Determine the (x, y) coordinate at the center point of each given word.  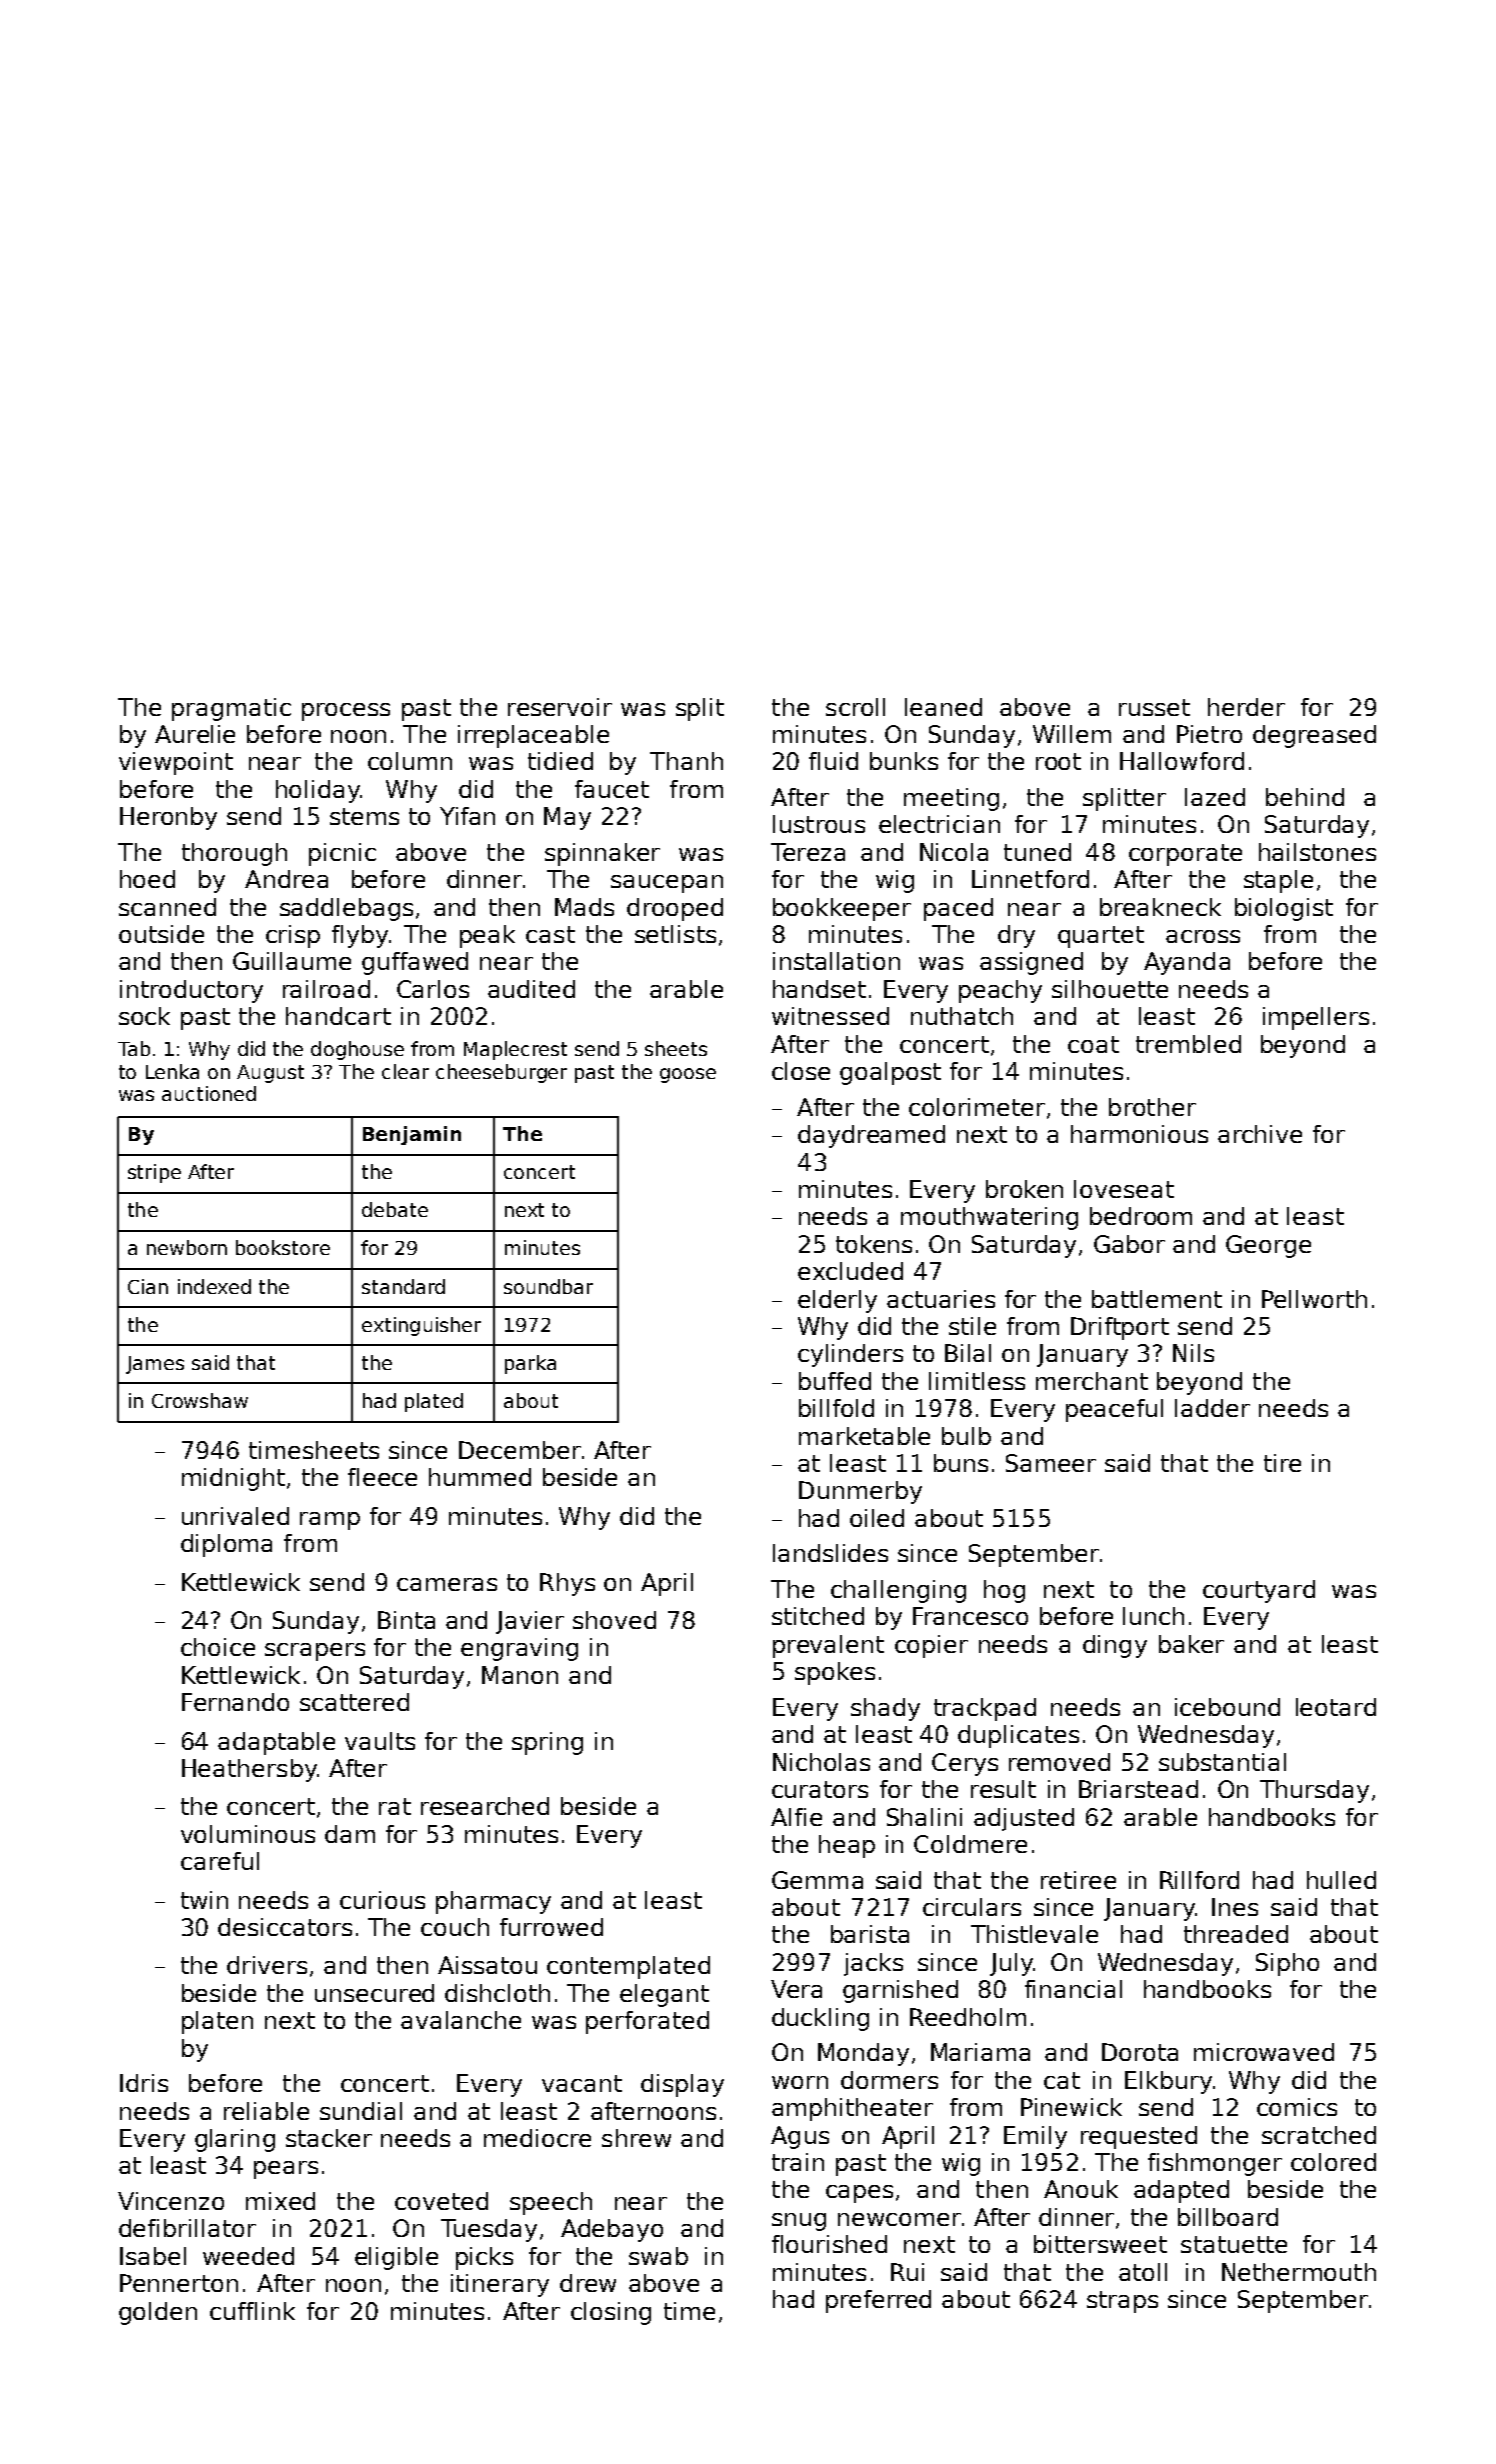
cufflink (252, 2311)
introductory (191, 991)
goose (688, 1075)
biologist (1284, 909)
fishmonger (1215, 2164)
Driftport (1120, 1328)
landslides (830, 1553)
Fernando (235, 1702)
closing (611, 2313)
